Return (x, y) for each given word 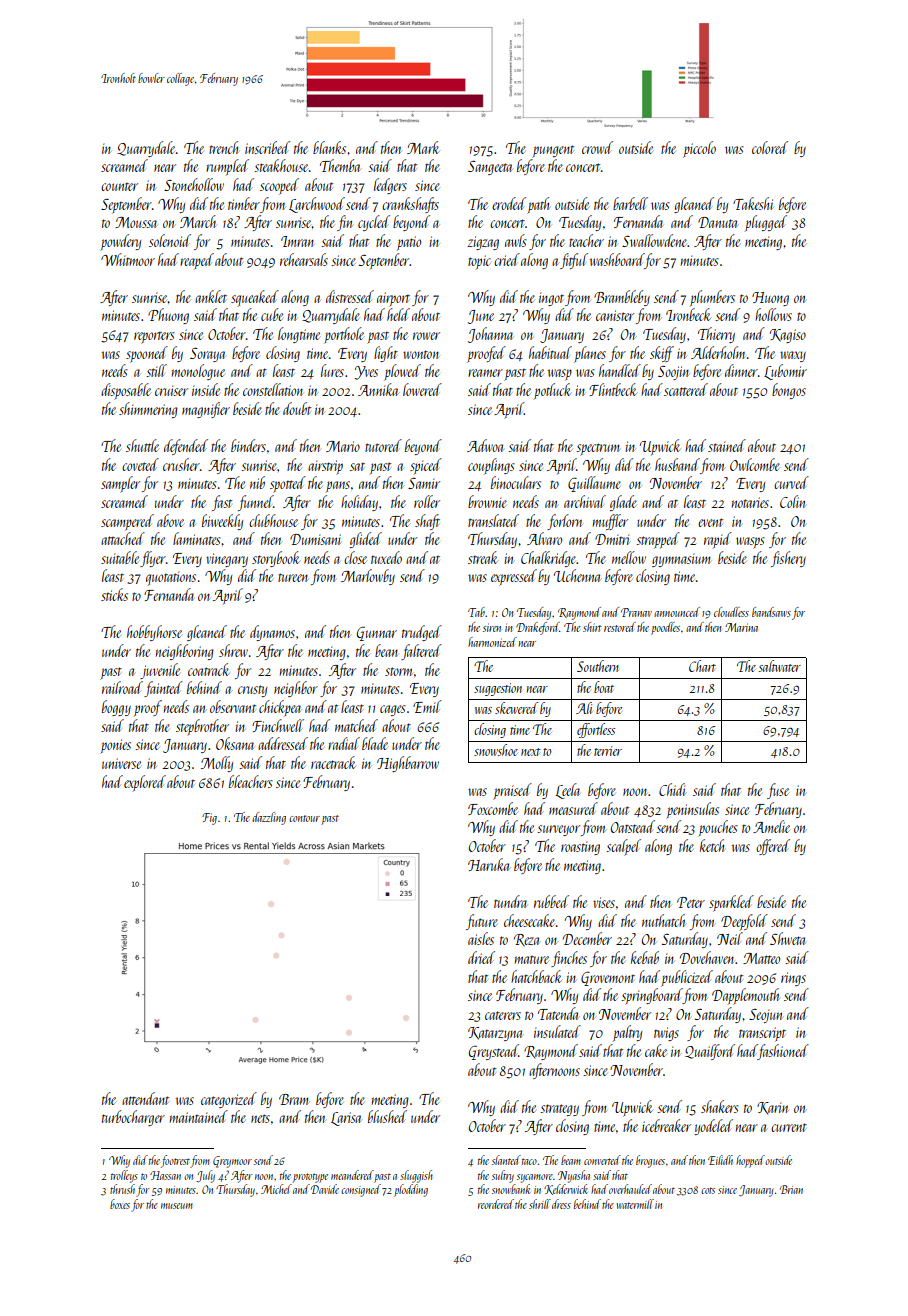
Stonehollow (194, 184)
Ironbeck (688, 314)
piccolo (699, 149)
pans (338, 486)
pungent (553, 151)
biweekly (222, 522)
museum (177, 1206)
